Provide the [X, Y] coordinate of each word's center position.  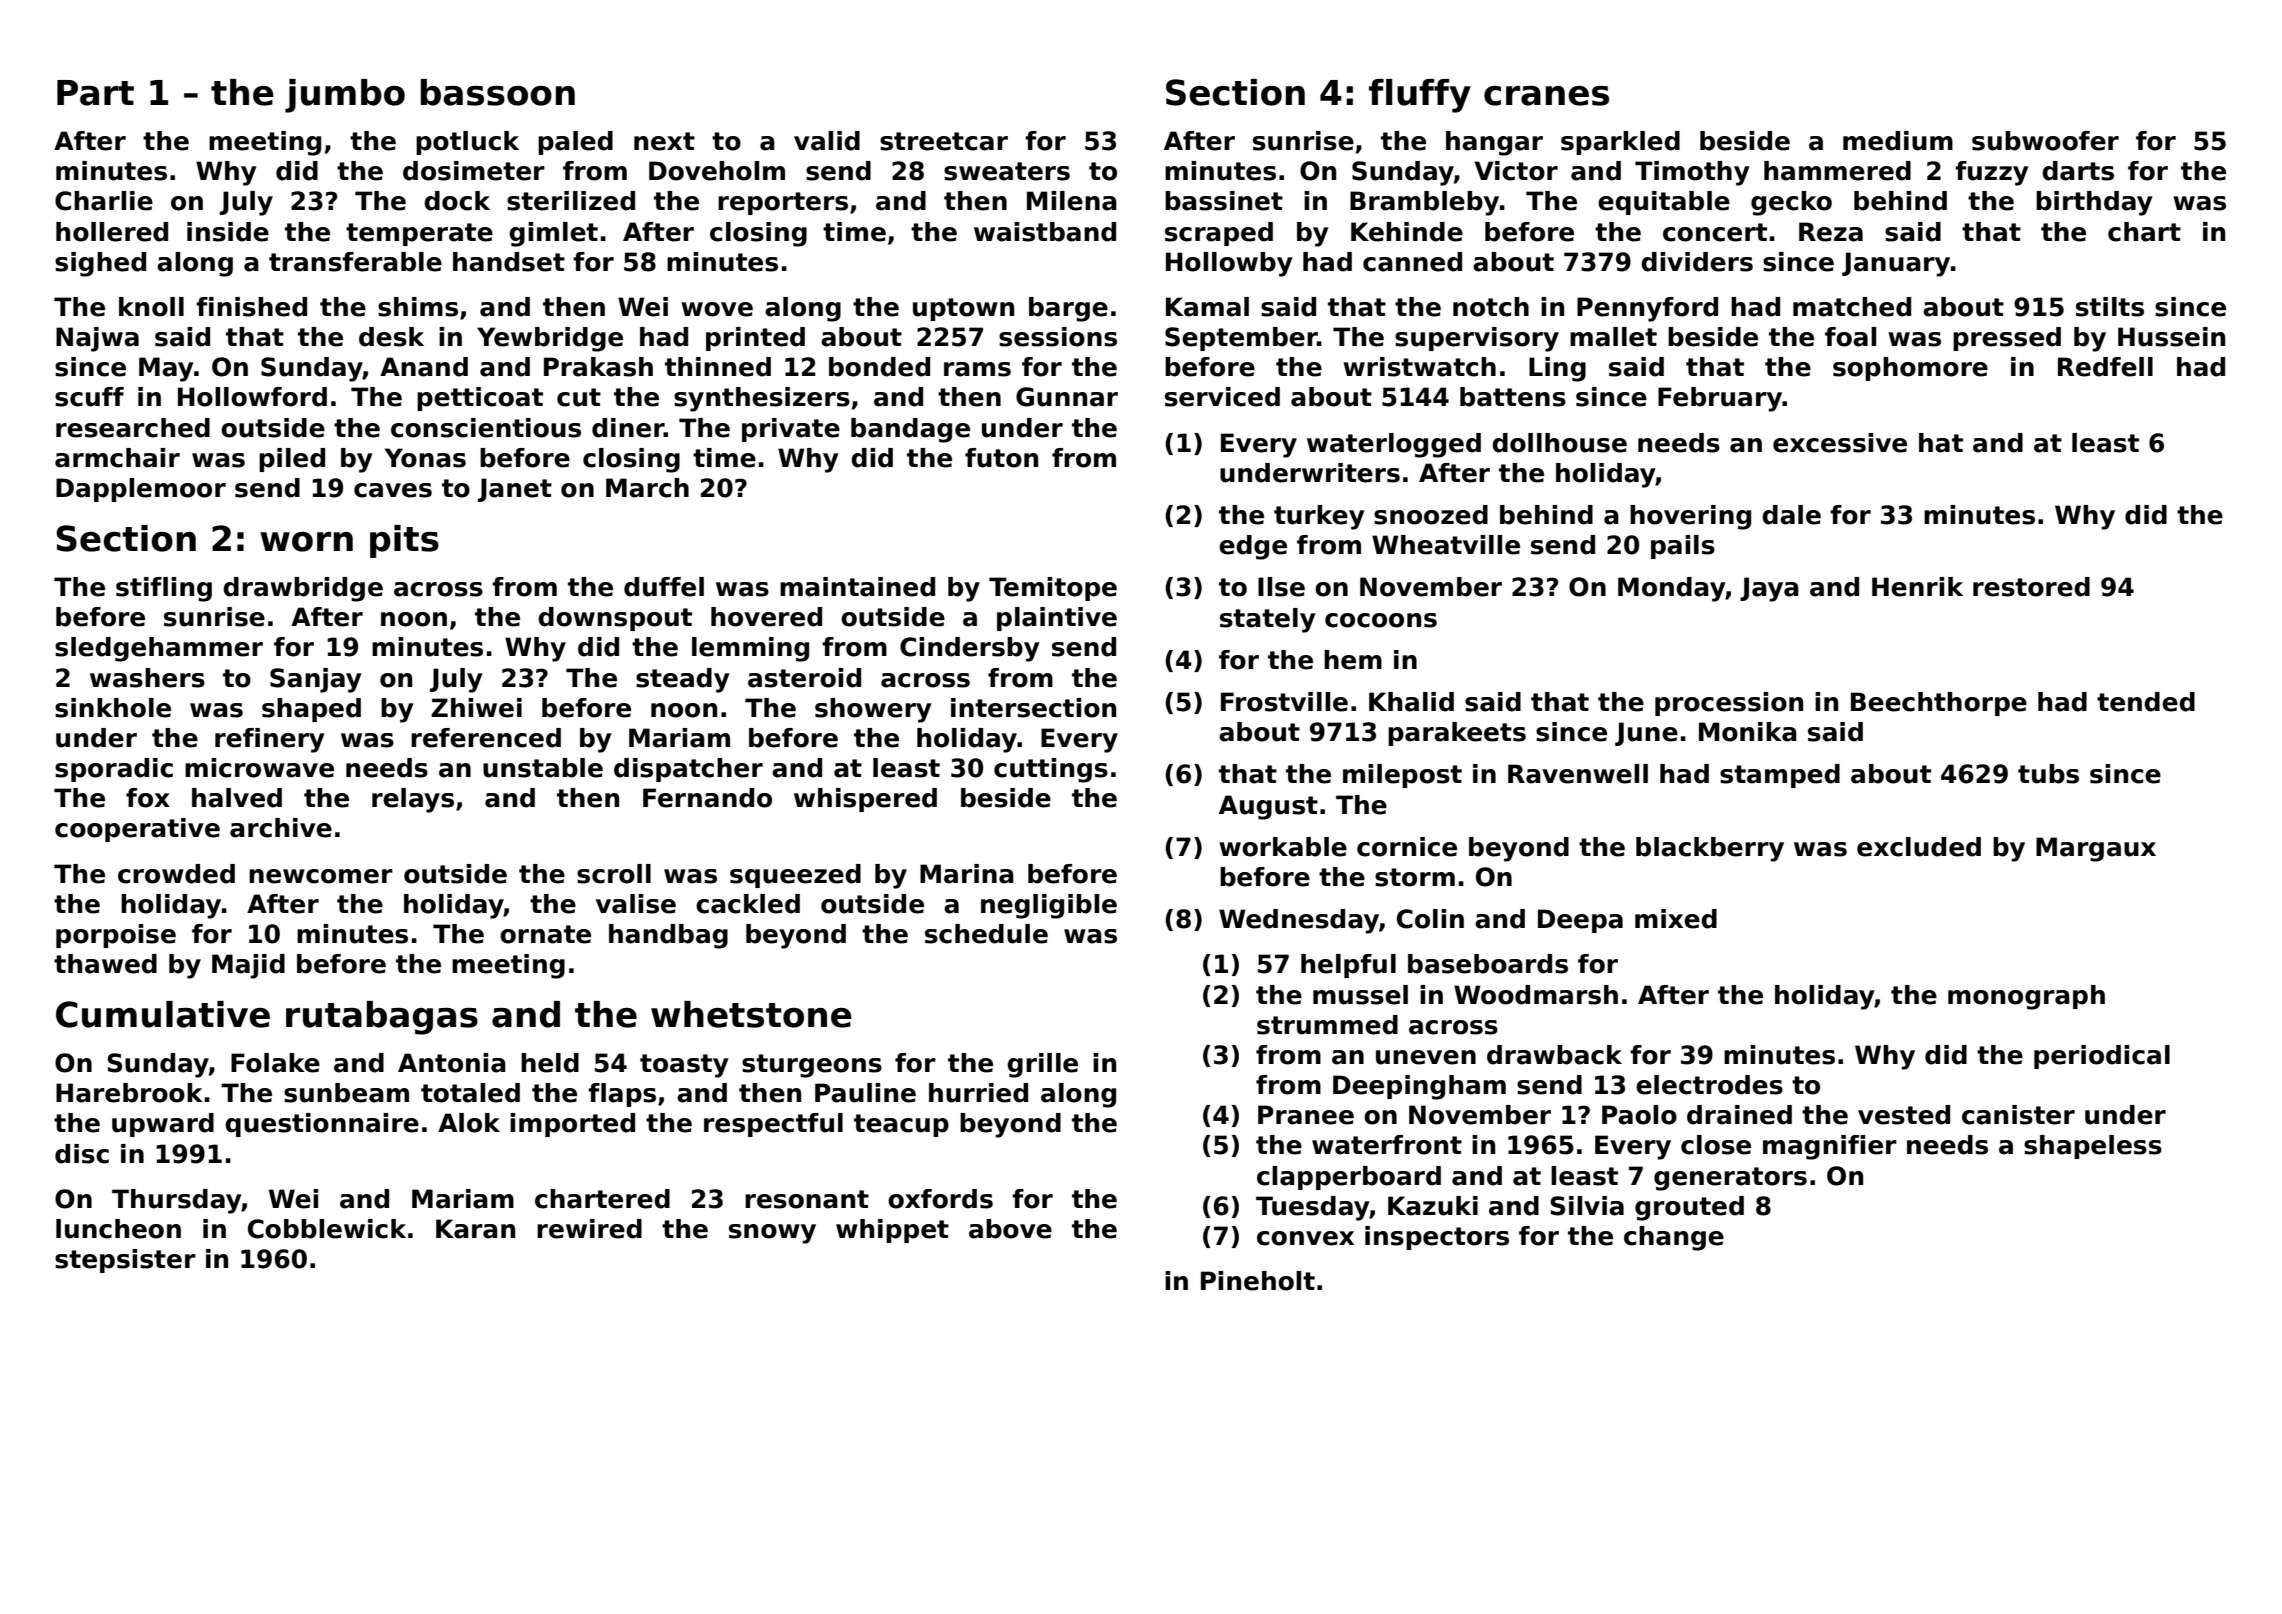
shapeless [2093, 1147]
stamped [1780, 776]
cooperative [137, 830]
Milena [1072, 201]
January [1896, 264]
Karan [475, 1229]
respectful [773, 1125]
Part [95, 93]
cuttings [1051, 770]
